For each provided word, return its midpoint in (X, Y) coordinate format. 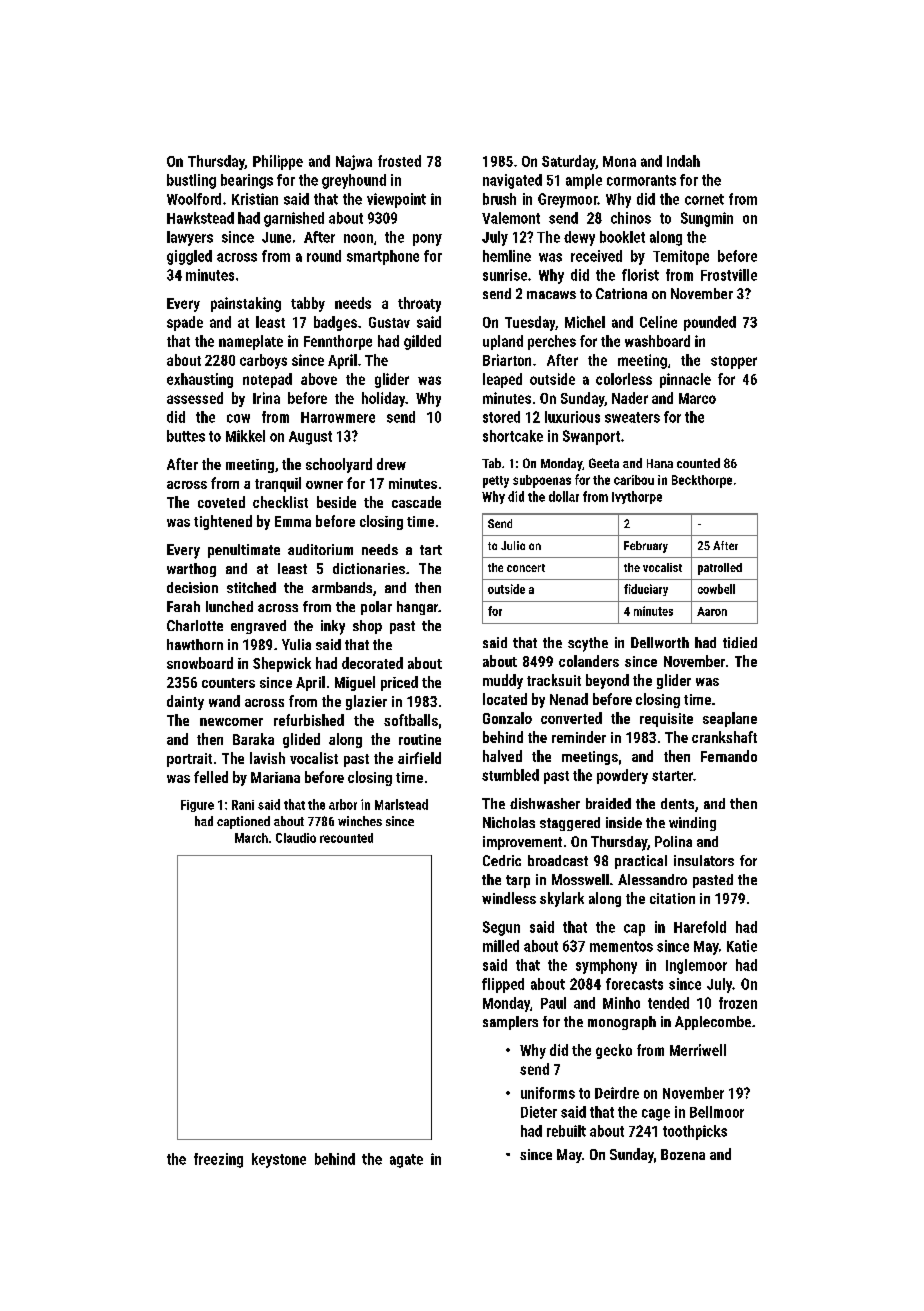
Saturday (569, 162)
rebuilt (566, 1131)
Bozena (683, 1154)
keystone (279, 1160)
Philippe (278, 162)
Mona (619, 161)
